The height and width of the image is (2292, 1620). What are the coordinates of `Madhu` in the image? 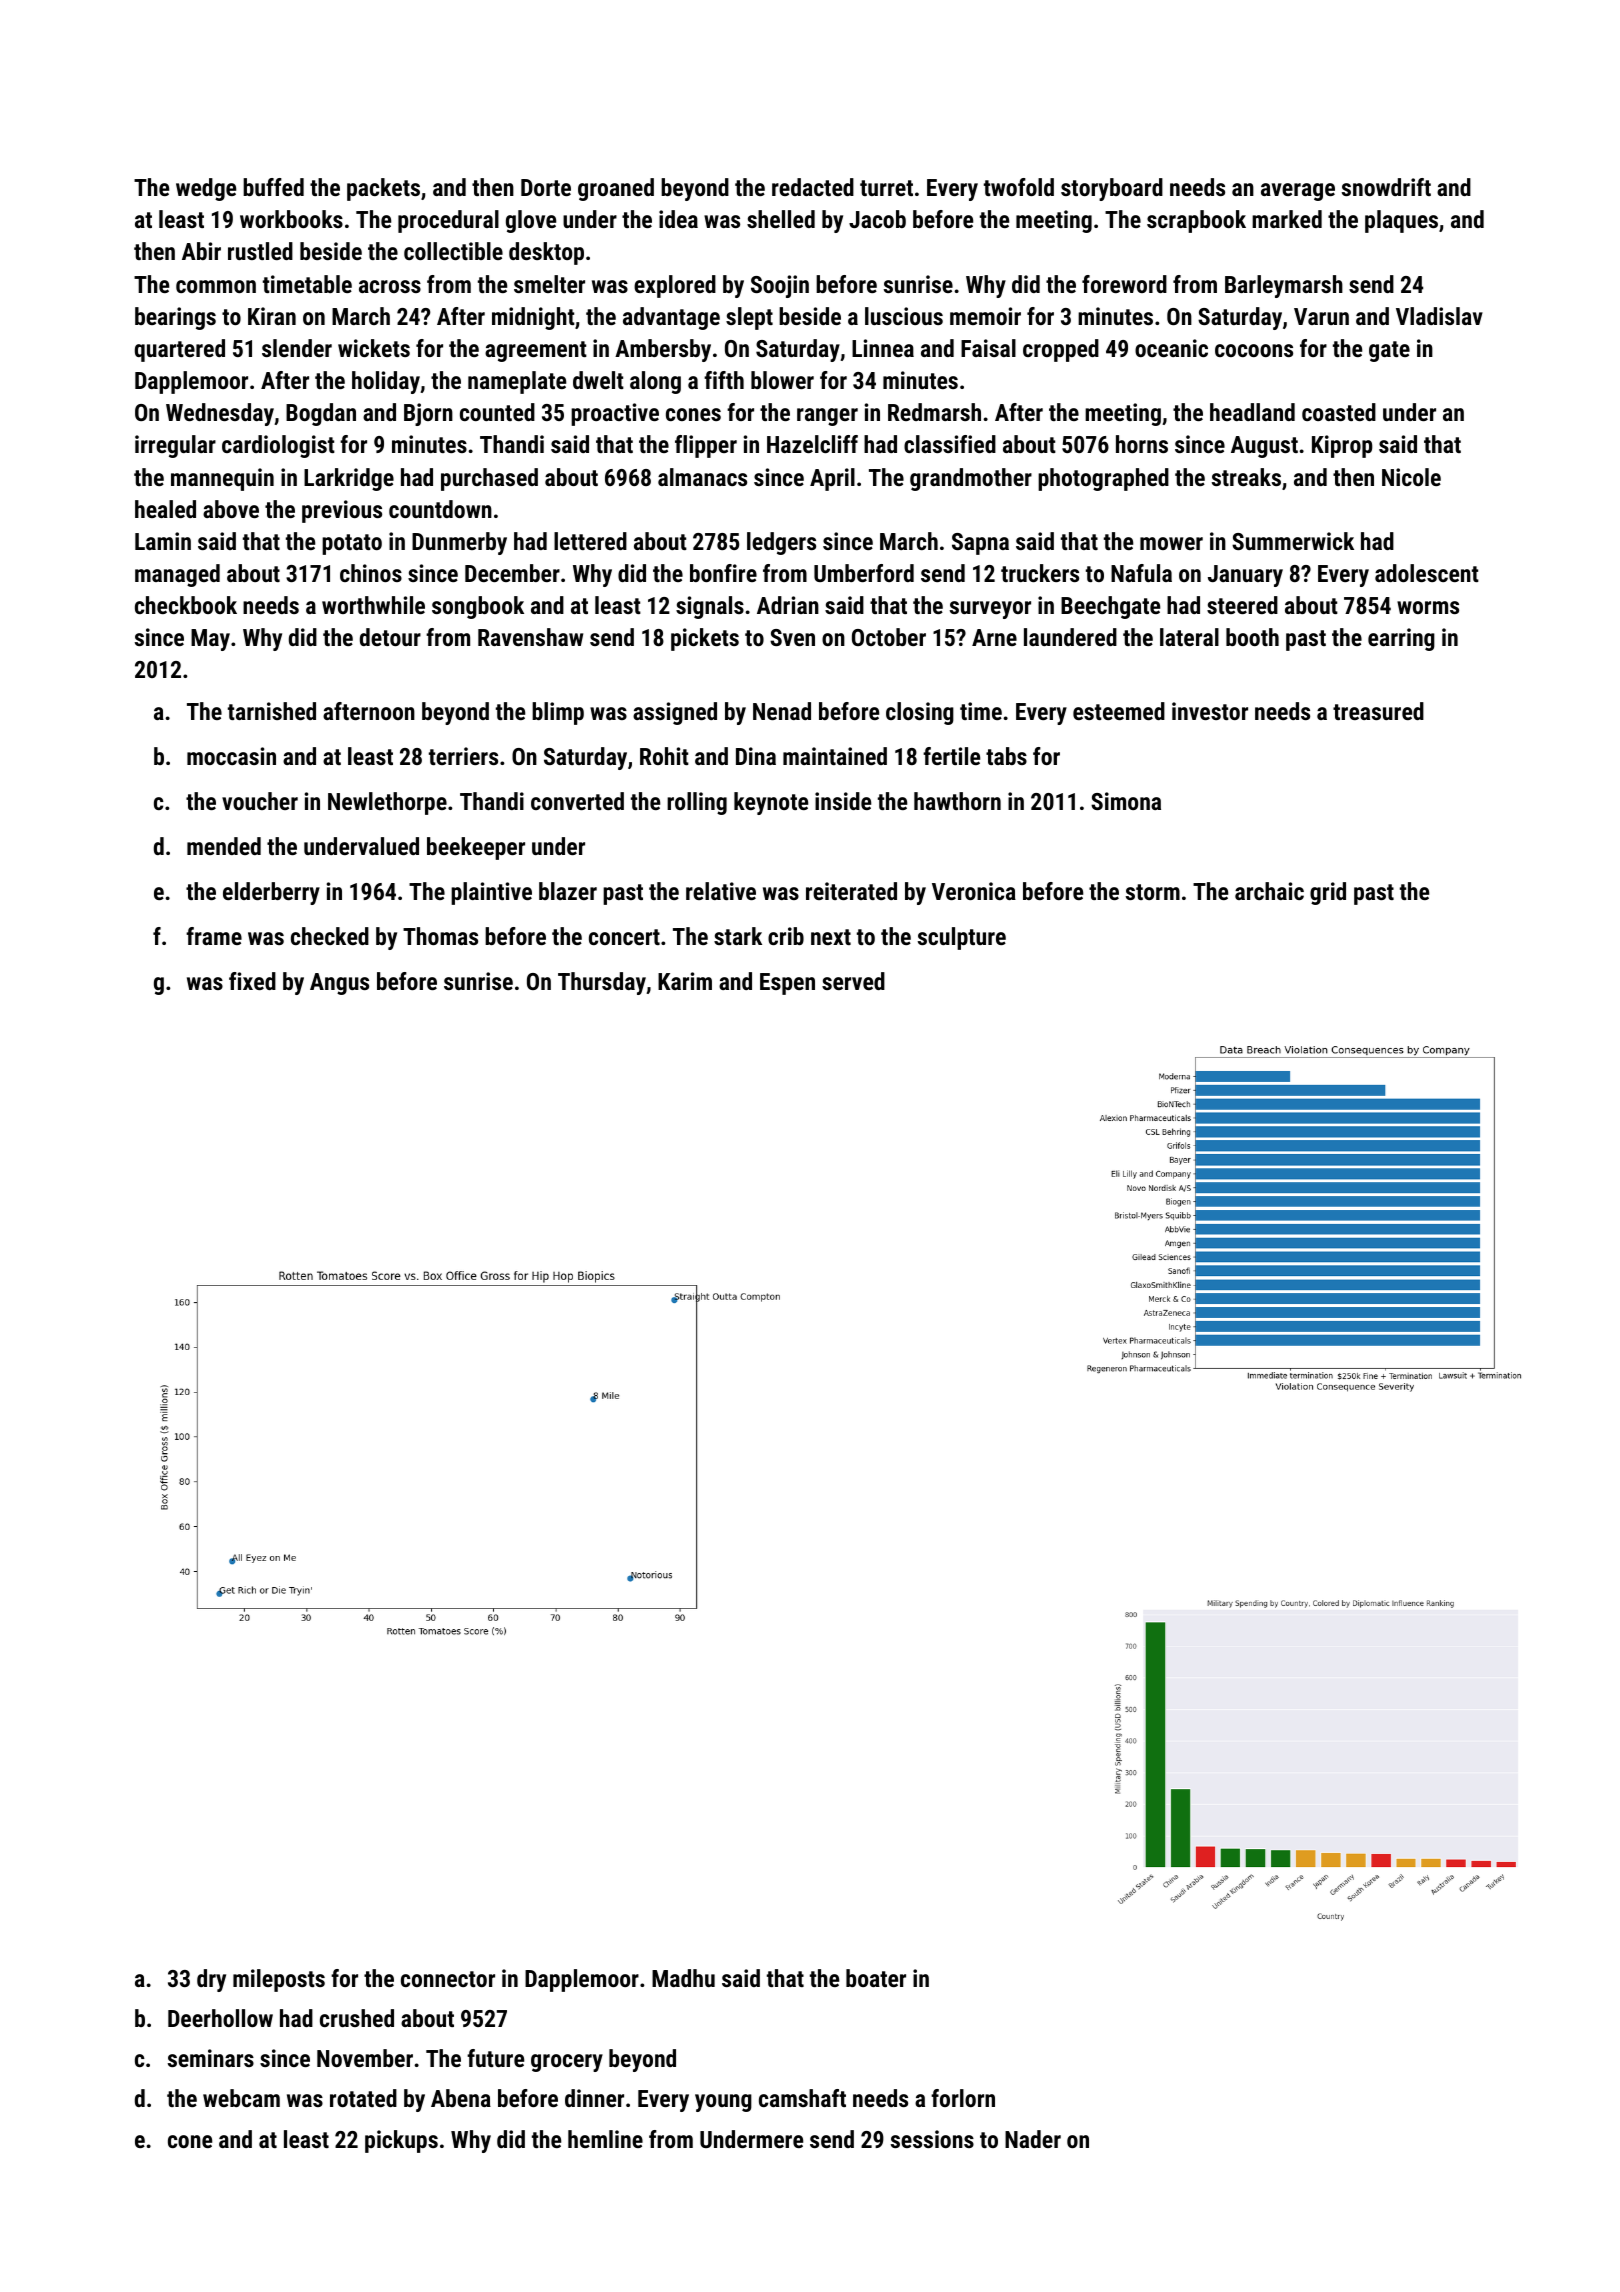 It's located at (683, 1978).
